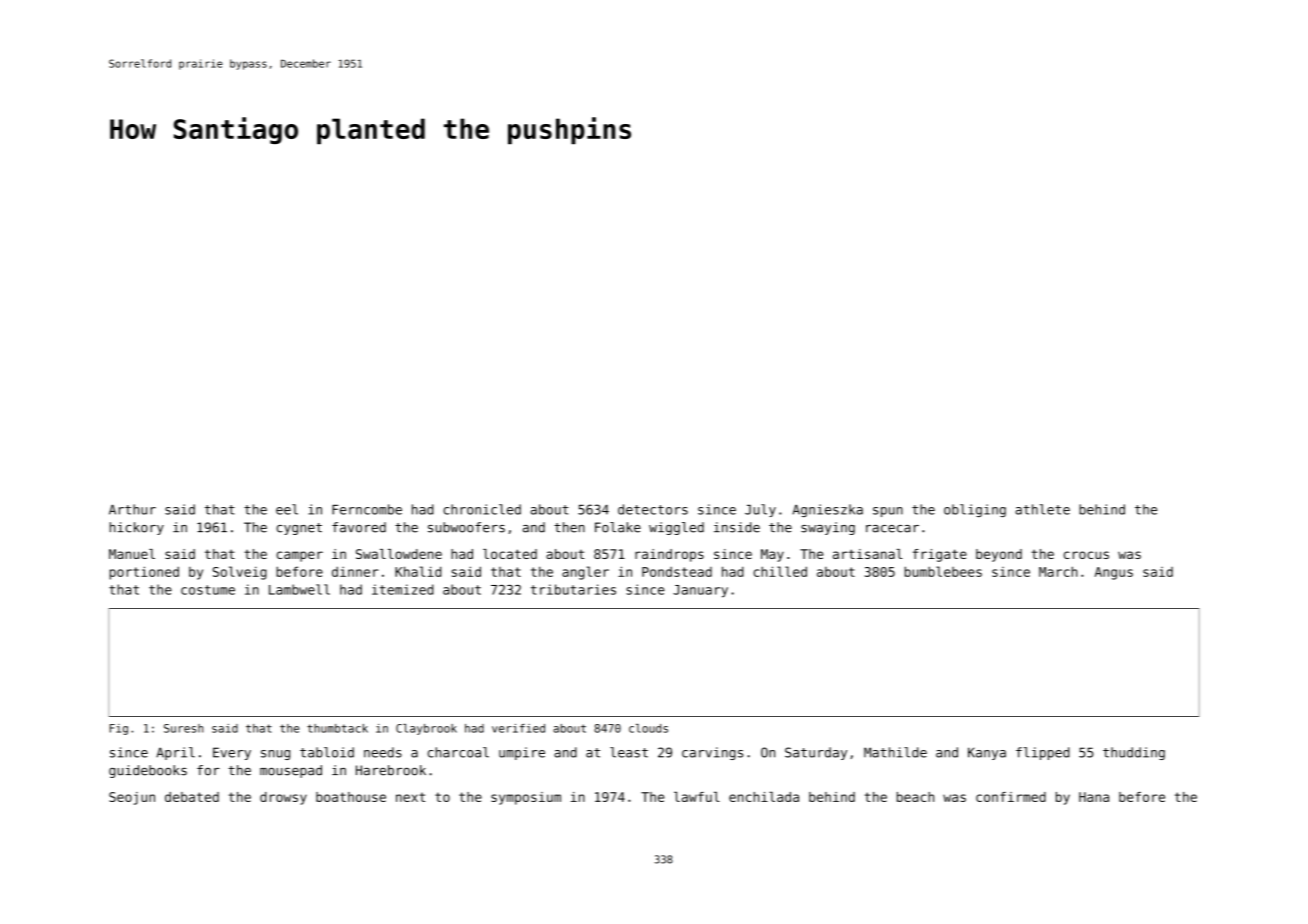 Image resolution: width=1308 pixels, height=924 pixels. What do you see at coordinates (337, 728) in the screenshot?
I see `thumbtack` at bounding box center [337, 728].
